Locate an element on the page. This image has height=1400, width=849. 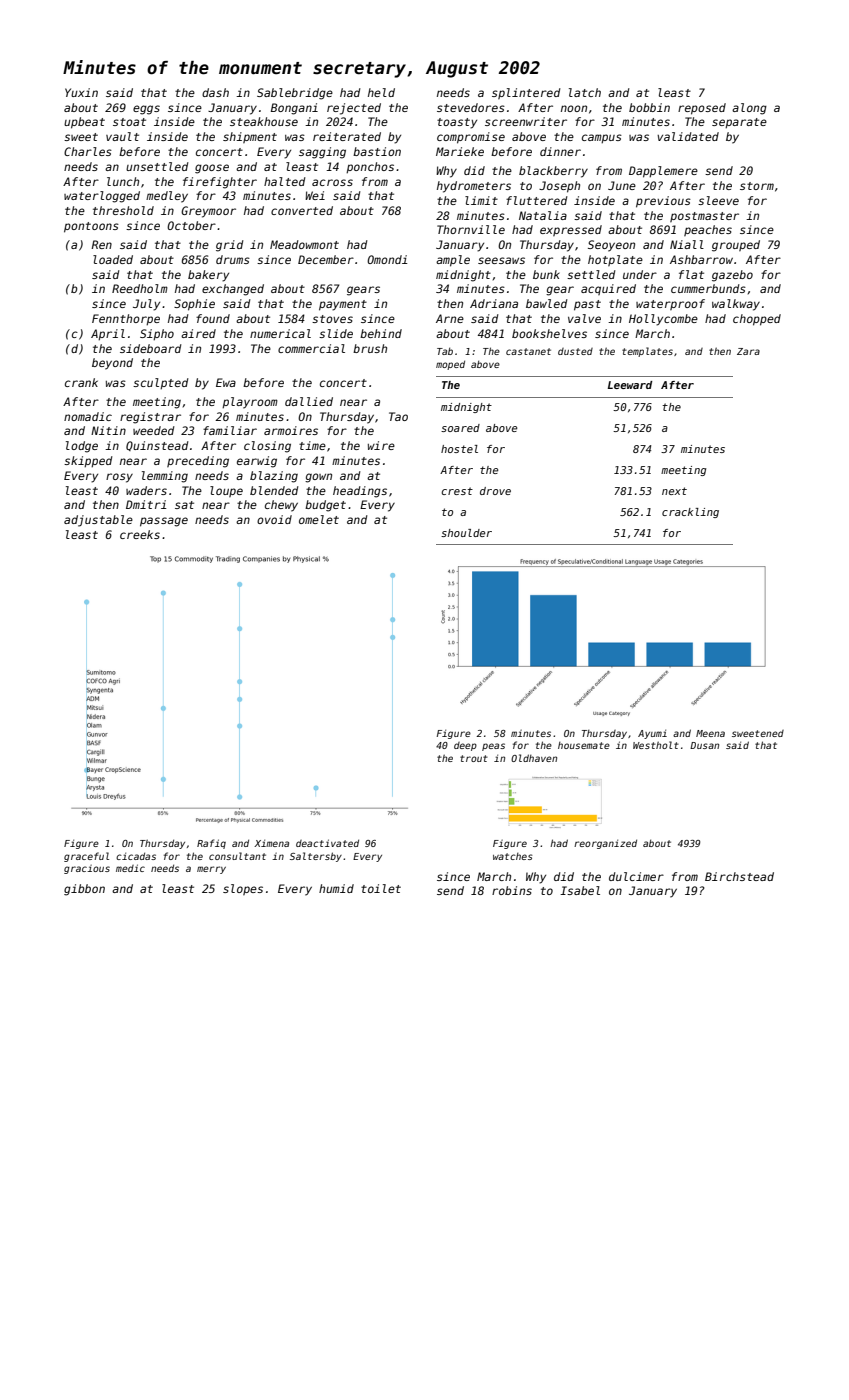
sculpted is located at coordinates (161, 383).
